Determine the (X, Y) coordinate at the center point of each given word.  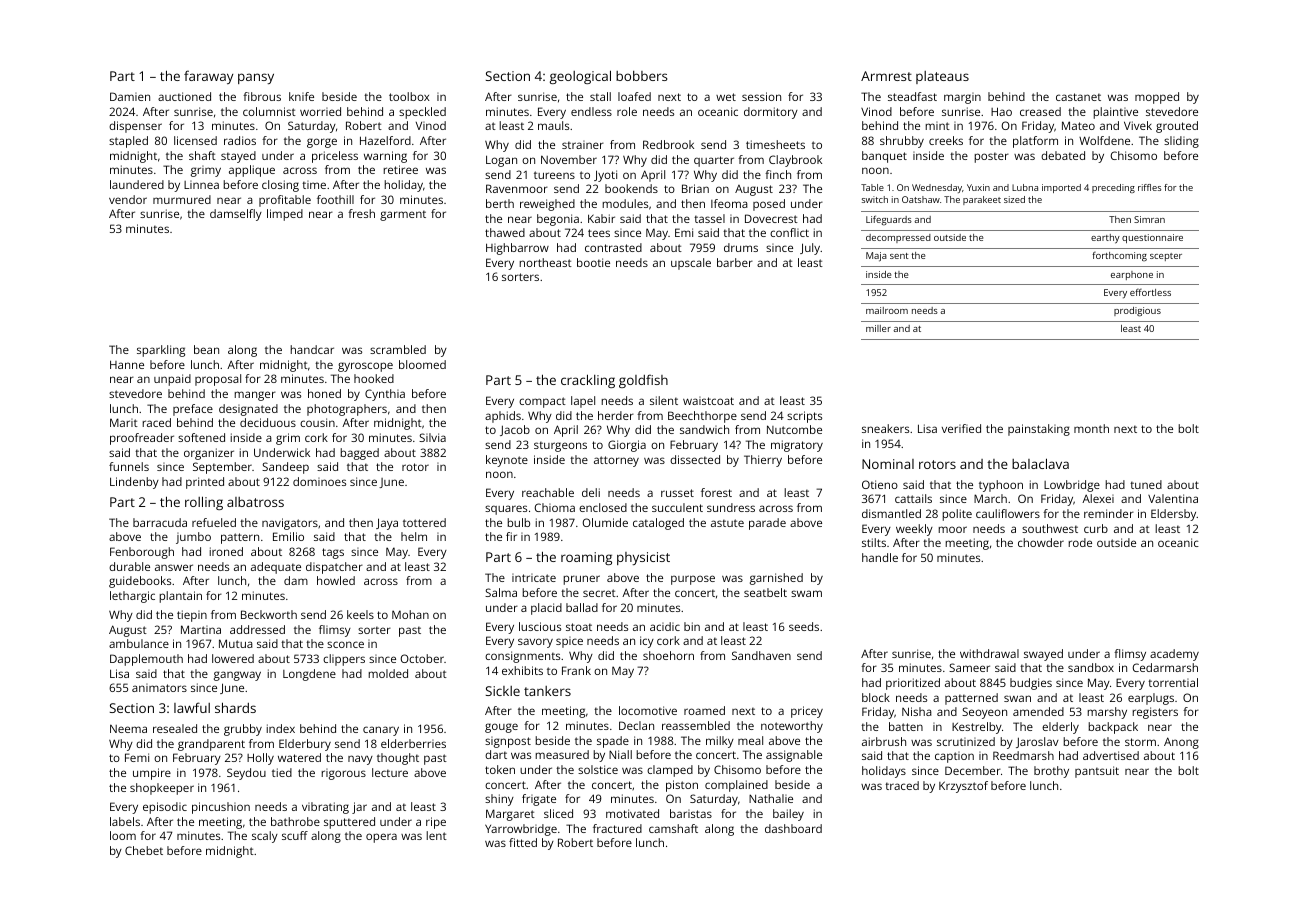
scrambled (398, 349)
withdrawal (989, 653)
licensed (195, 140)
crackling (588, 381)
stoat (579, 627)
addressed (257, 629)
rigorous (343, 774)
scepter (1166, 257)
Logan (501, 161)
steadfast (912, 96)
